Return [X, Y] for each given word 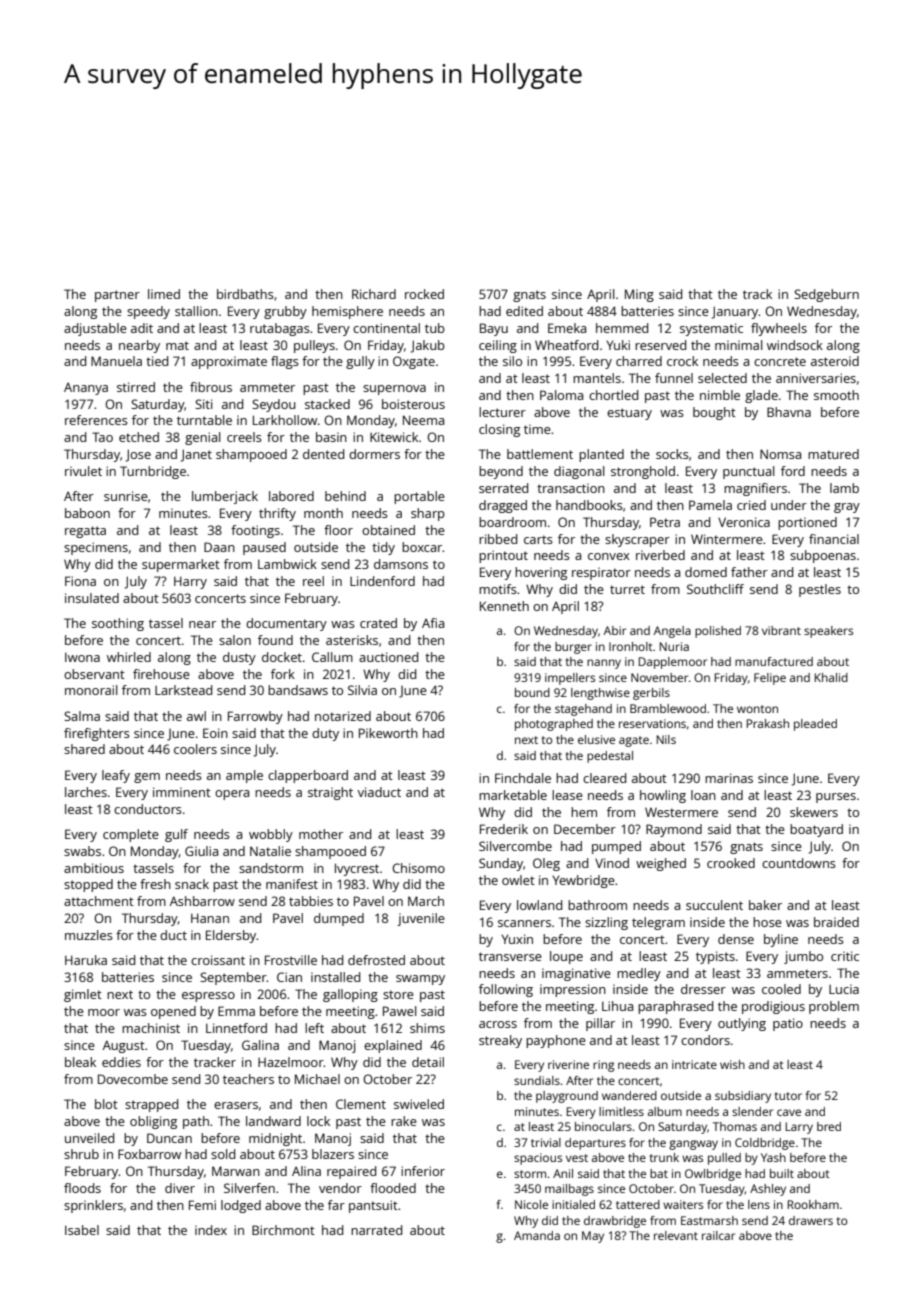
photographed [554, 725]
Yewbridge [583, 881]
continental [386, 328]
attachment [99, 901]
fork [283, 674]
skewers [814, 812]
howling [663, 796]
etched [139, 437]
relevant [676, 1235]
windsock [795, 345]
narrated [376, 1230]
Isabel [82, 1230]
